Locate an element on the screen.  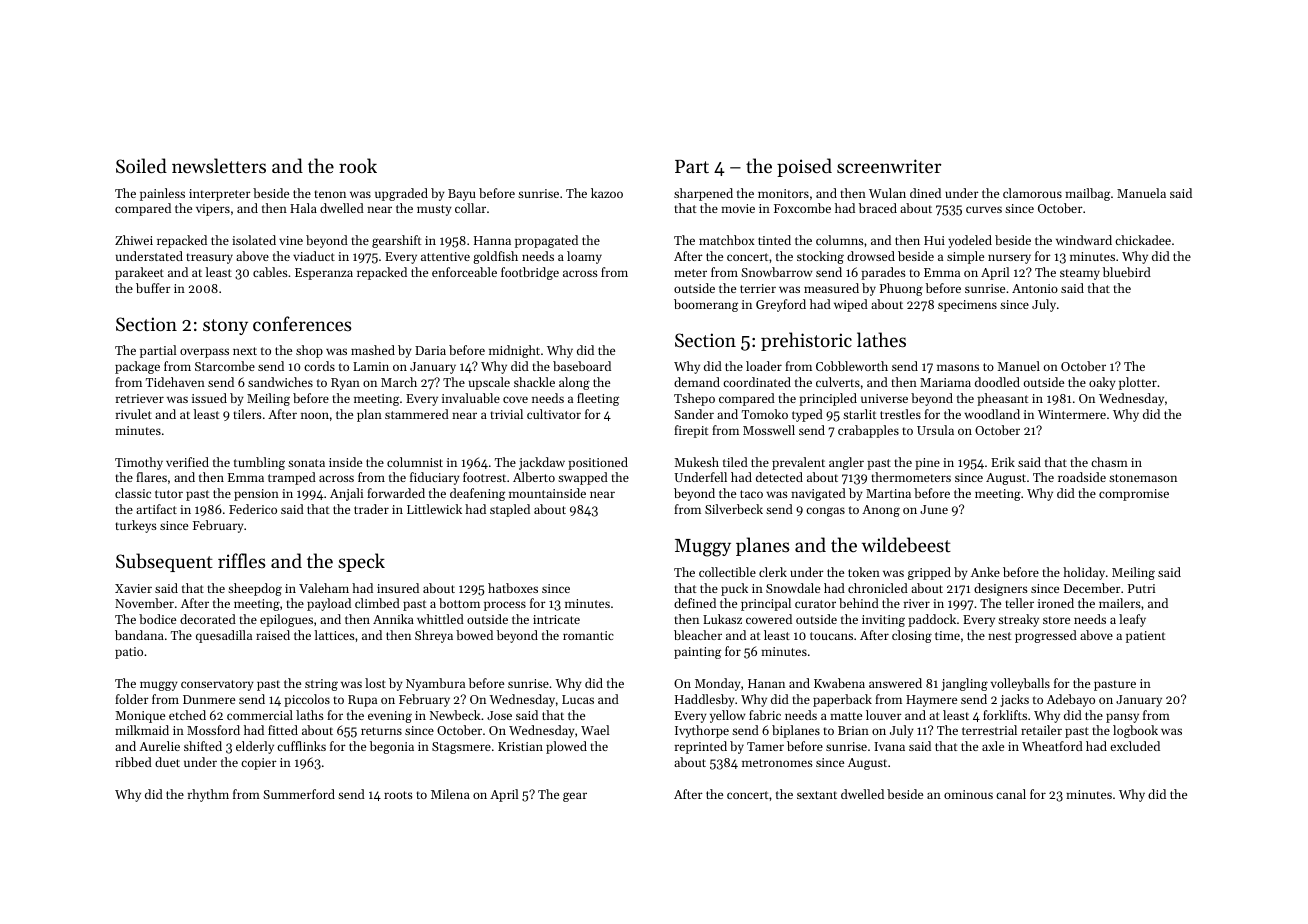
Xavier is located at coordinates (133, 588).
